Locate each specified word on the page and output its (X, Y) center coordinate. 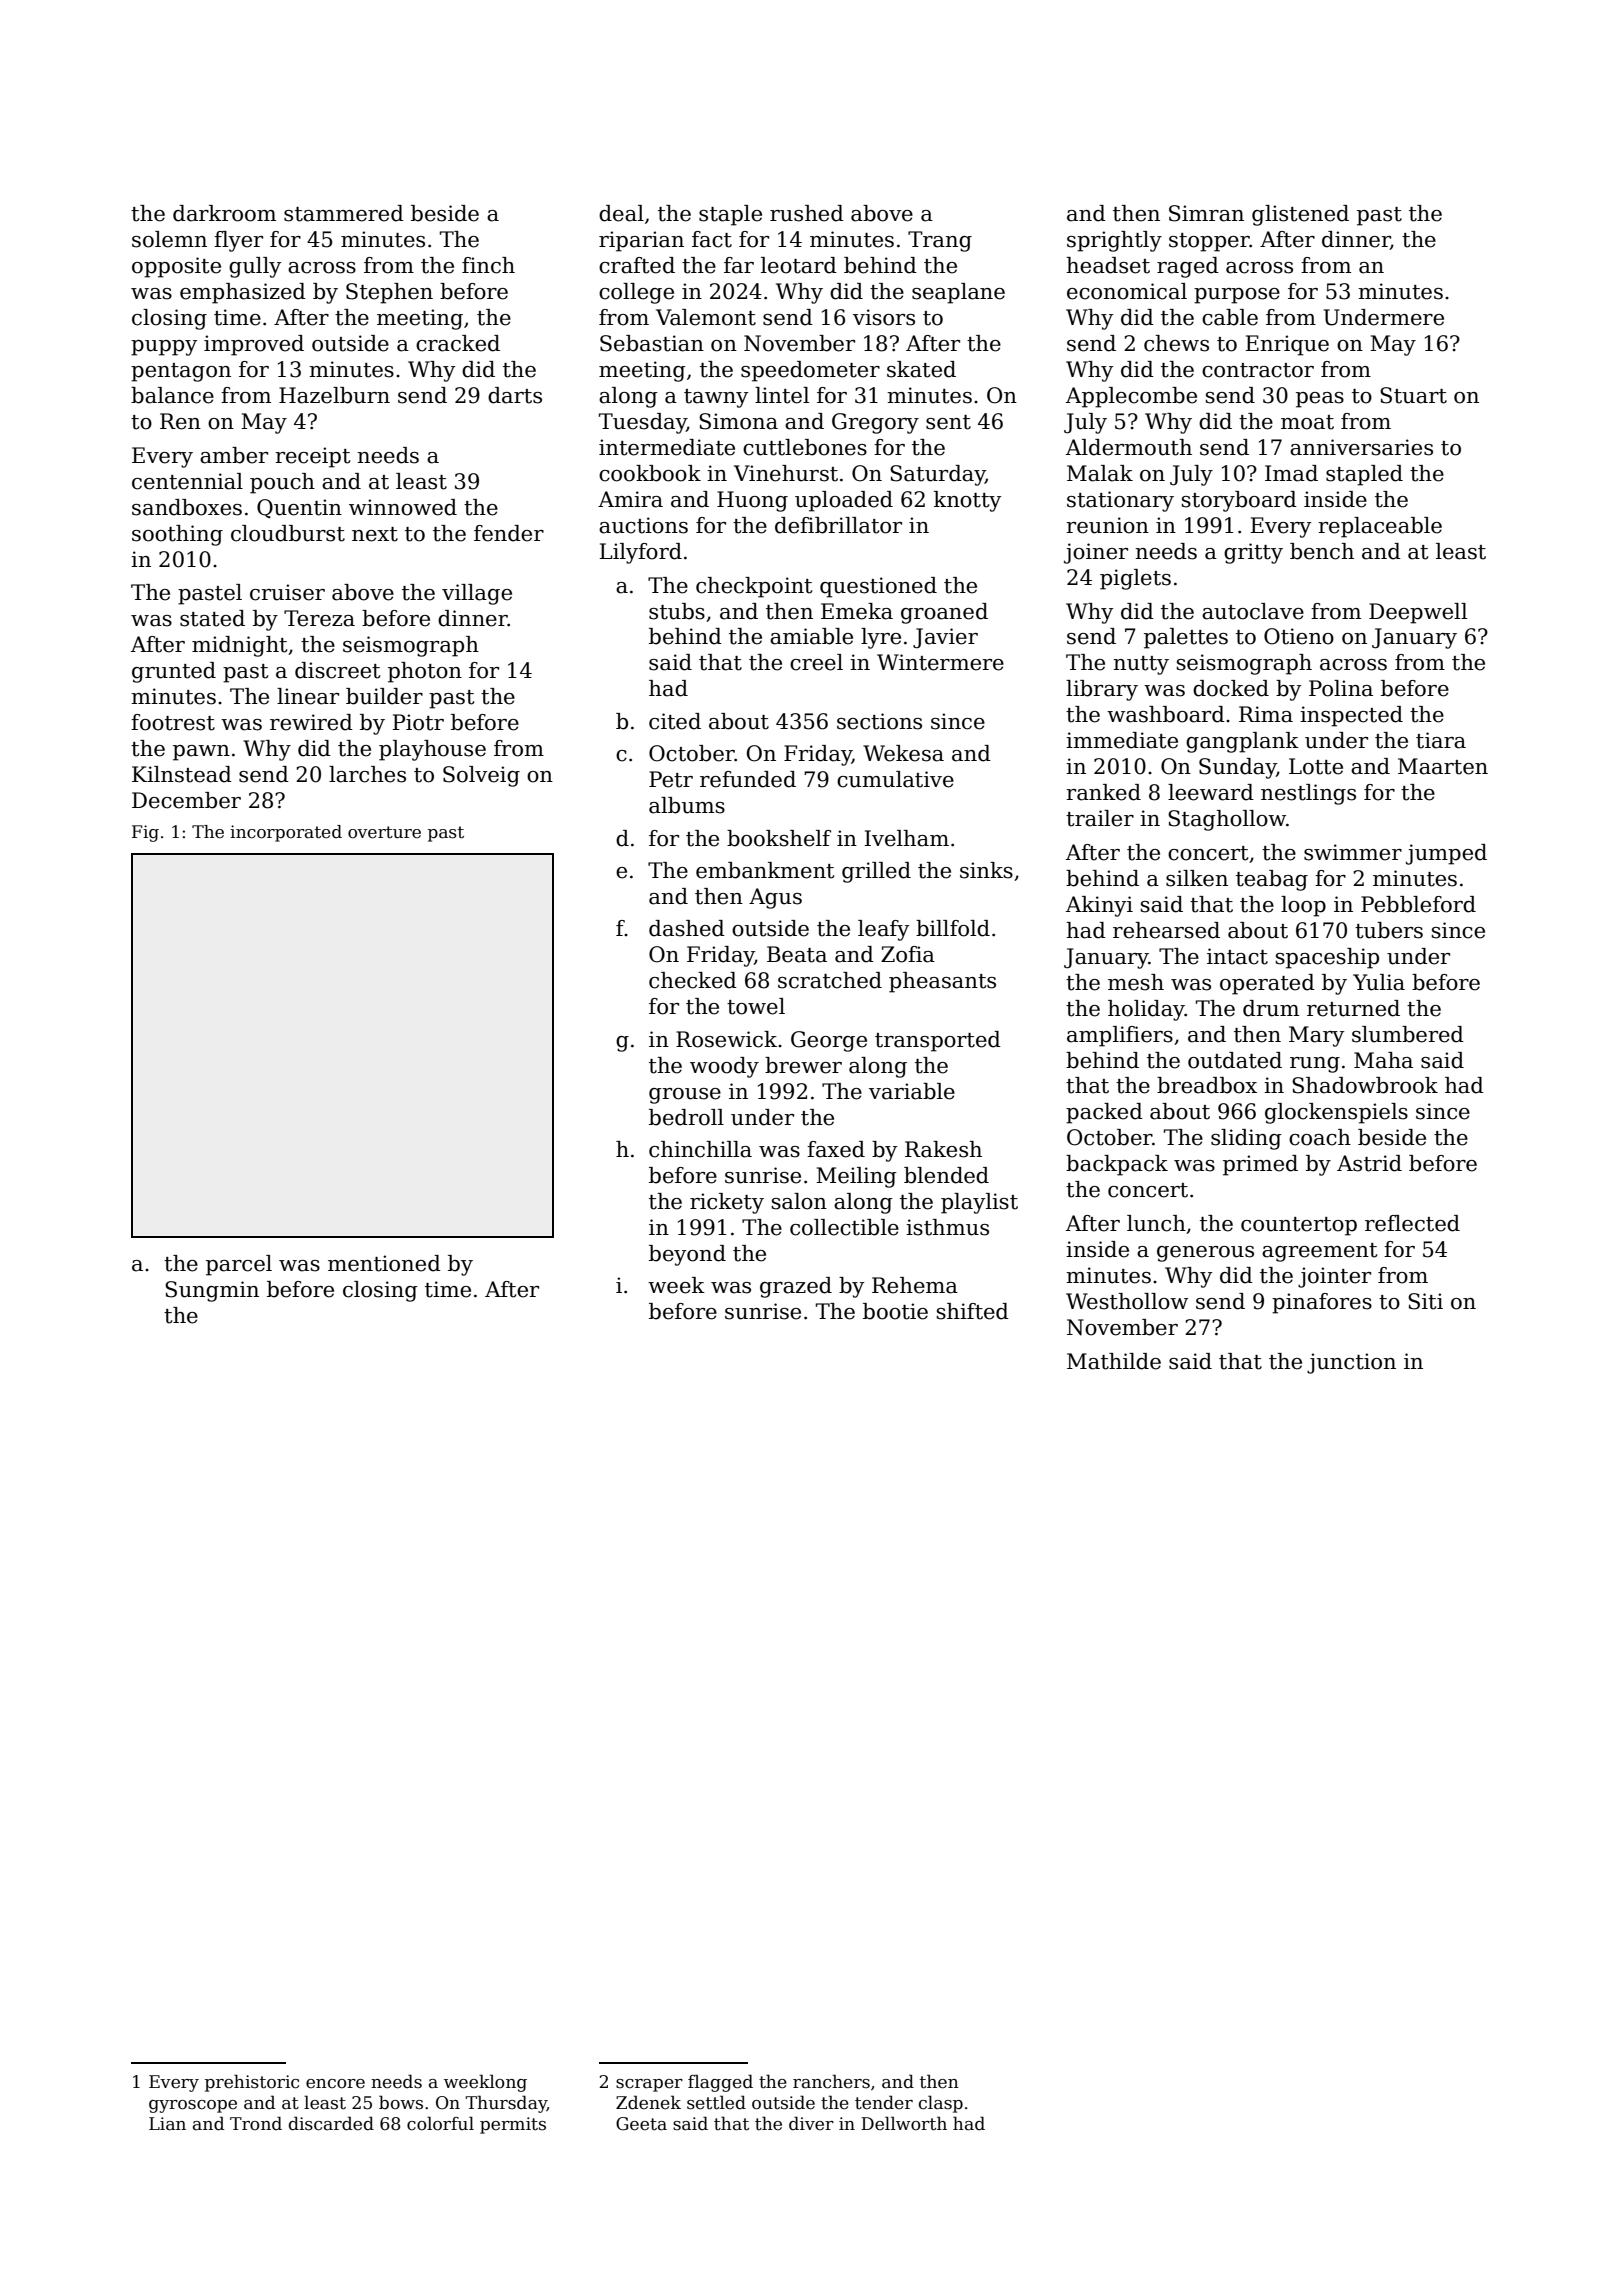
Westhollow (1127, 1301)
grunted (174, 672)
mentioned (384, 1263)
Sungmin (212, 1291)
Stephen (389, 293)
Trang (940, 241)
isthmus (947, 1227)
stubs (677, 611)
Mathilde (1114, 1361)
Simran (1206, 213)
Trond (256, 2123)
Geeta (641, 2124)
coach (1320, 1137)
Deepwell (1418, 613)
